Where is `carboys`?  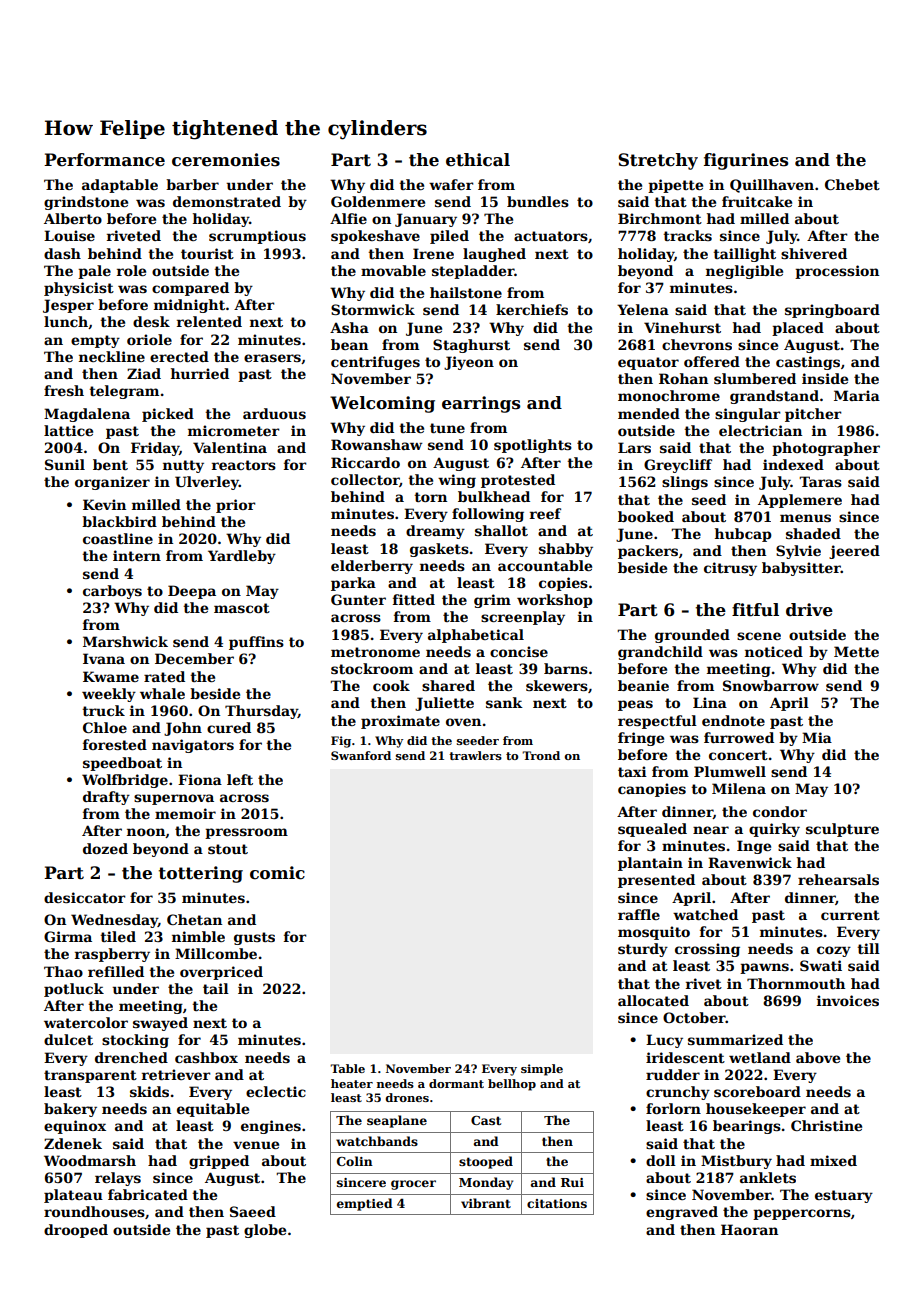 carboys is located at coordinates (112, 592).
